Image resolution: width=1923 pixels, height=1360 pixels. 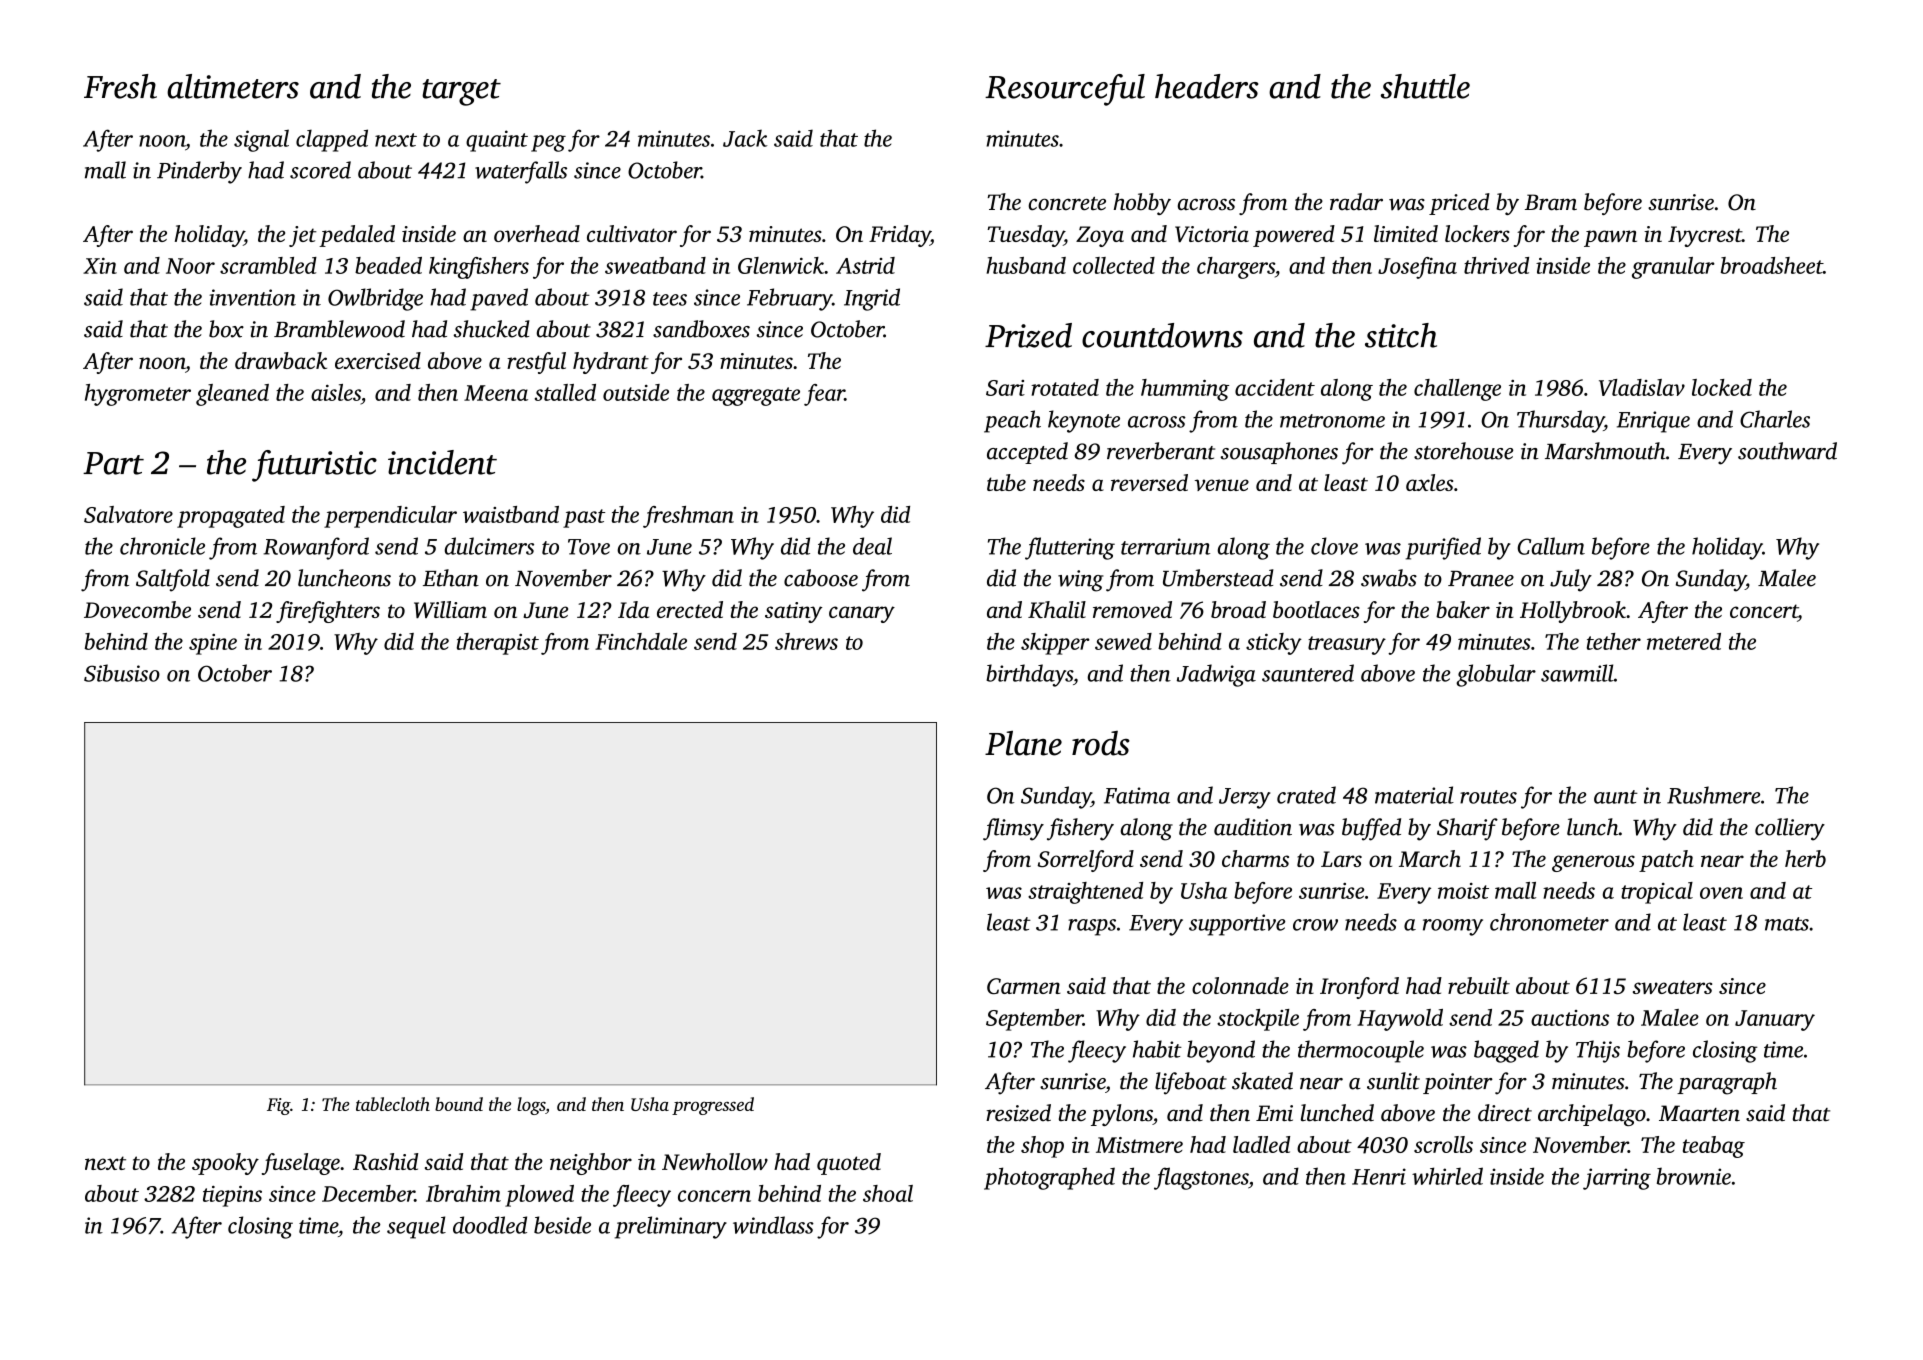 I want to click on tablecloth, so click(x=393, y=1104).
